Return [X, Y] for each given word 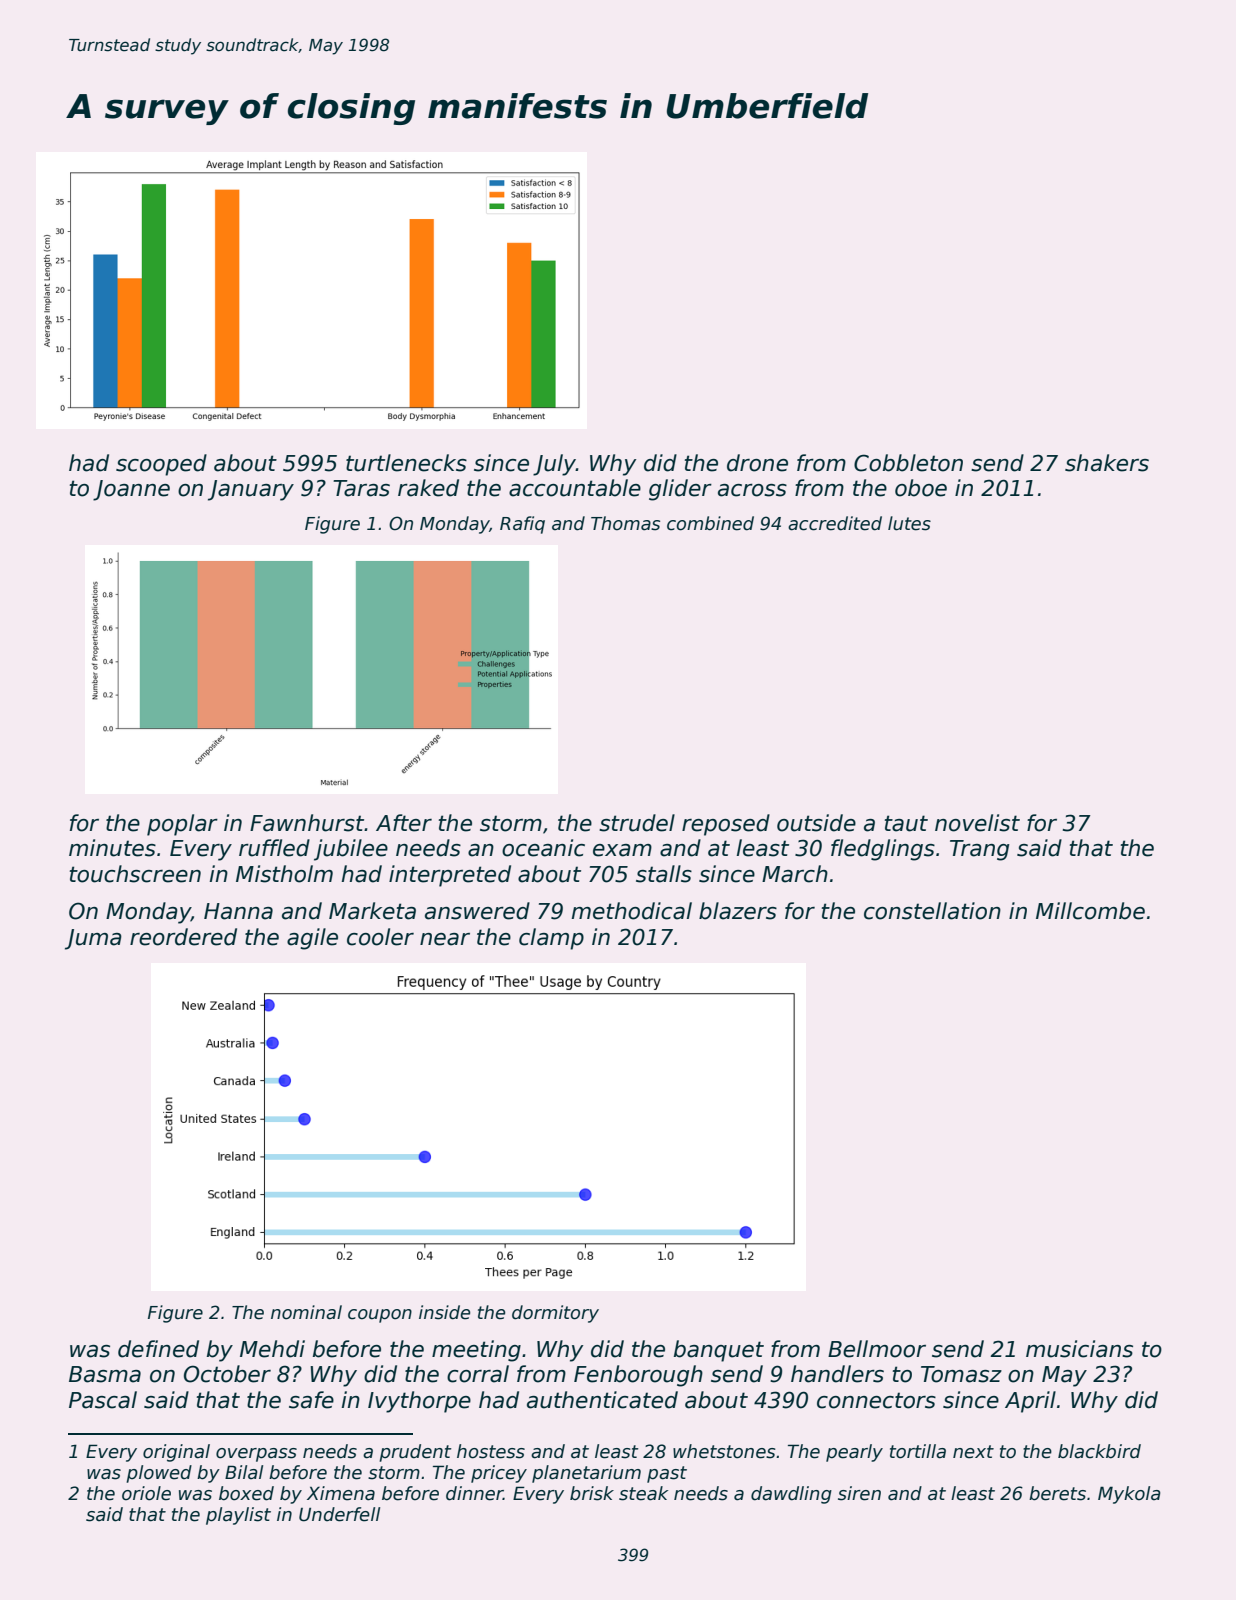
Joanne [131, 490]
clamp [551, 939]
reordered [183, 937]
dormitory [555, 1314]
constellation [932, 911]
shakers [1107, 463]
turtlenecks [406, 463]
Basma [105, 1374]
